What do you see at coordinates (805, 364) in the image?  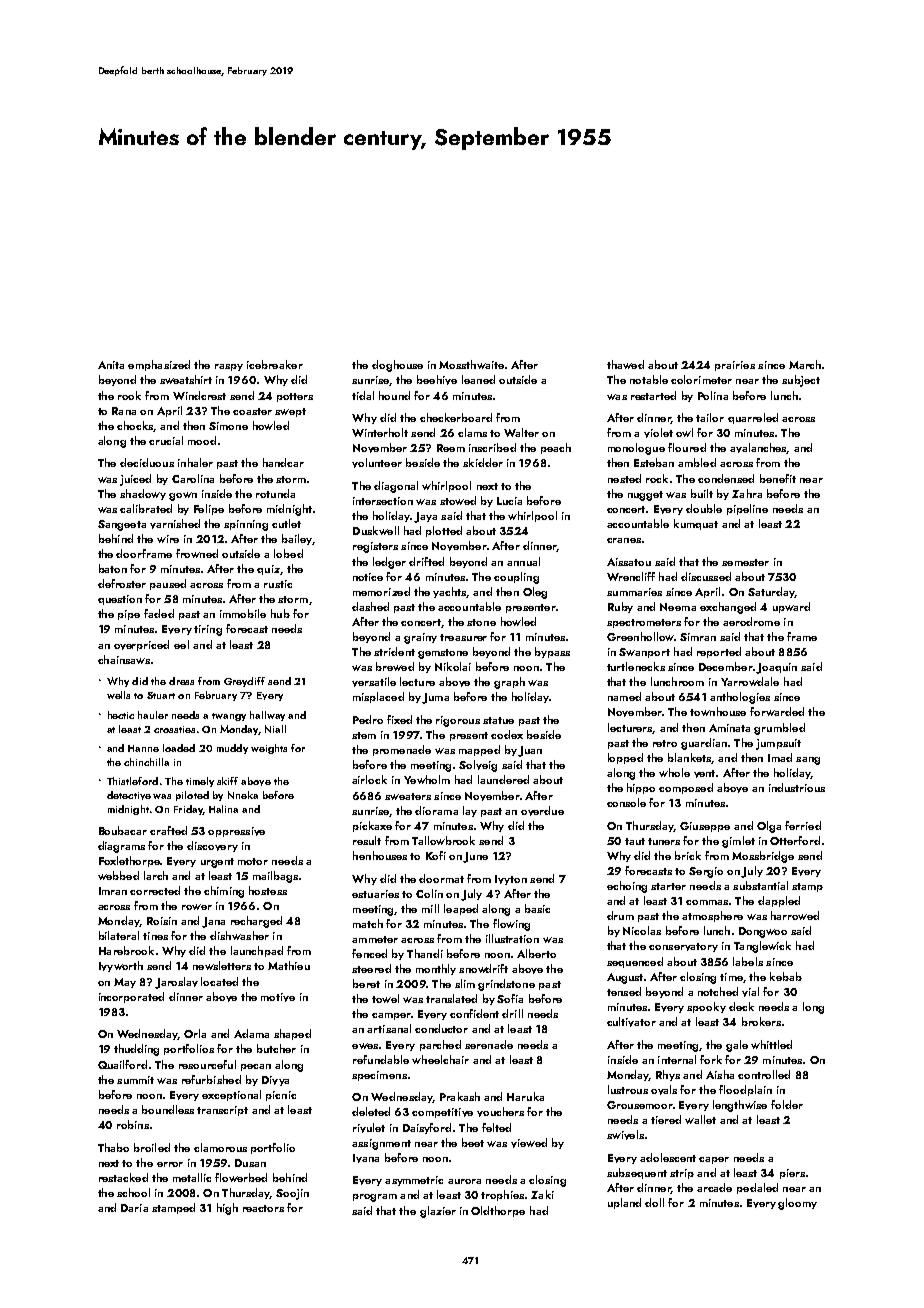 I see `March` at bounding box center [805, 364].
